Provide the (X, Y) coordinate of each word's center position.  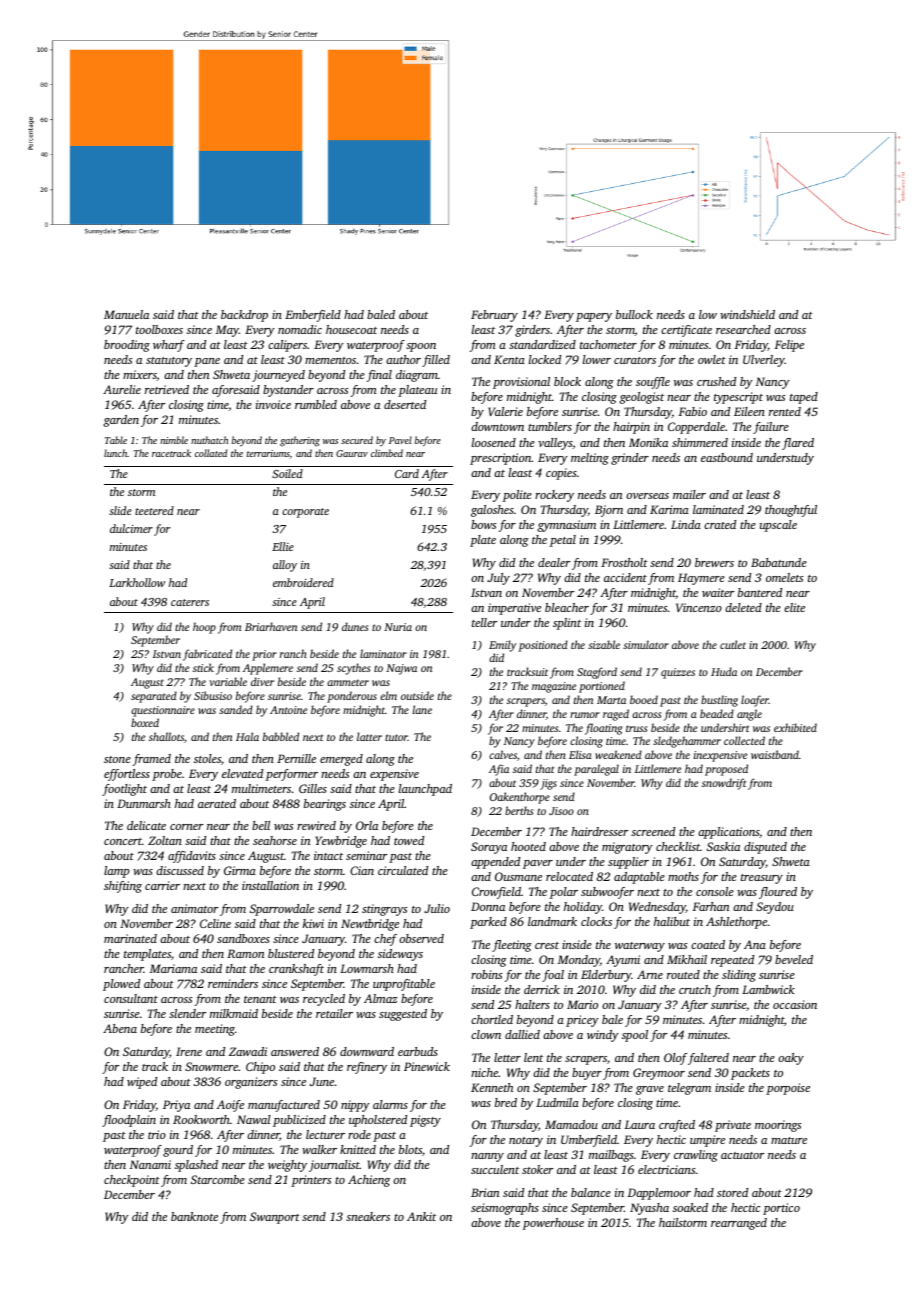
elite (794, 607)
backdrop (244, 316)
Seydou (775, 908)
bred (506, 1102)
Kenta (509, 359)
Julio (437, 908)
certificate (686, 331)
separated (154, 697)
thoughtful (791, 511)
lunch (115, 453)
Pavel (400, 440)
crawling (696, 1156)
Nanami (150, 1164)
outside (417, 695)
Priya (176, 1106)
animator (194, 908)
